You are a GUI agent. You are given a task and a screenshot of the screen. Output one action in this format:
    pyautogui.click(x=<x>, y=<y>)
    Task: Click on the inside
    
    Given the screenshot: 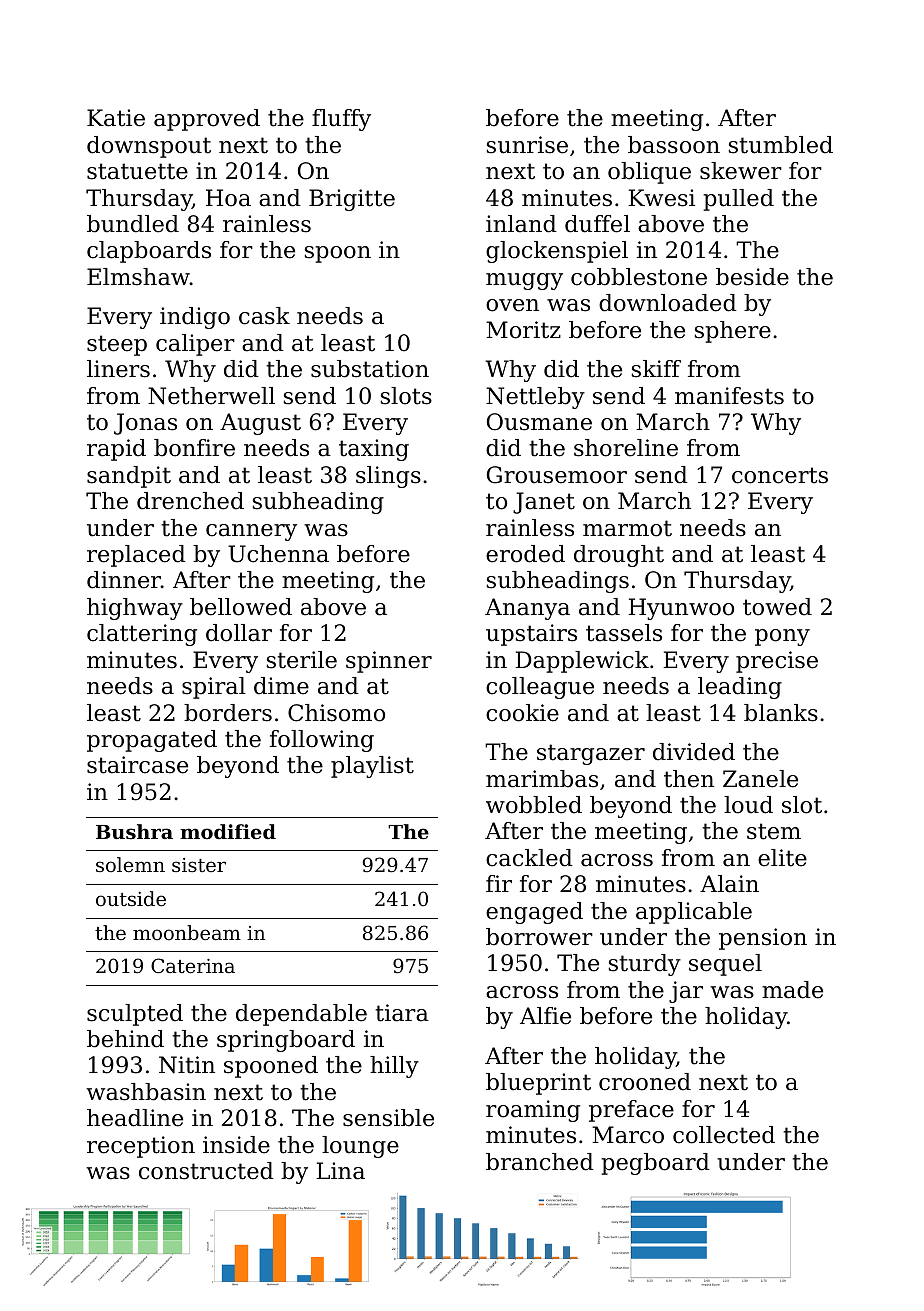 What is the action you would take?
    pyautogui.click(x=236, y=1145)
